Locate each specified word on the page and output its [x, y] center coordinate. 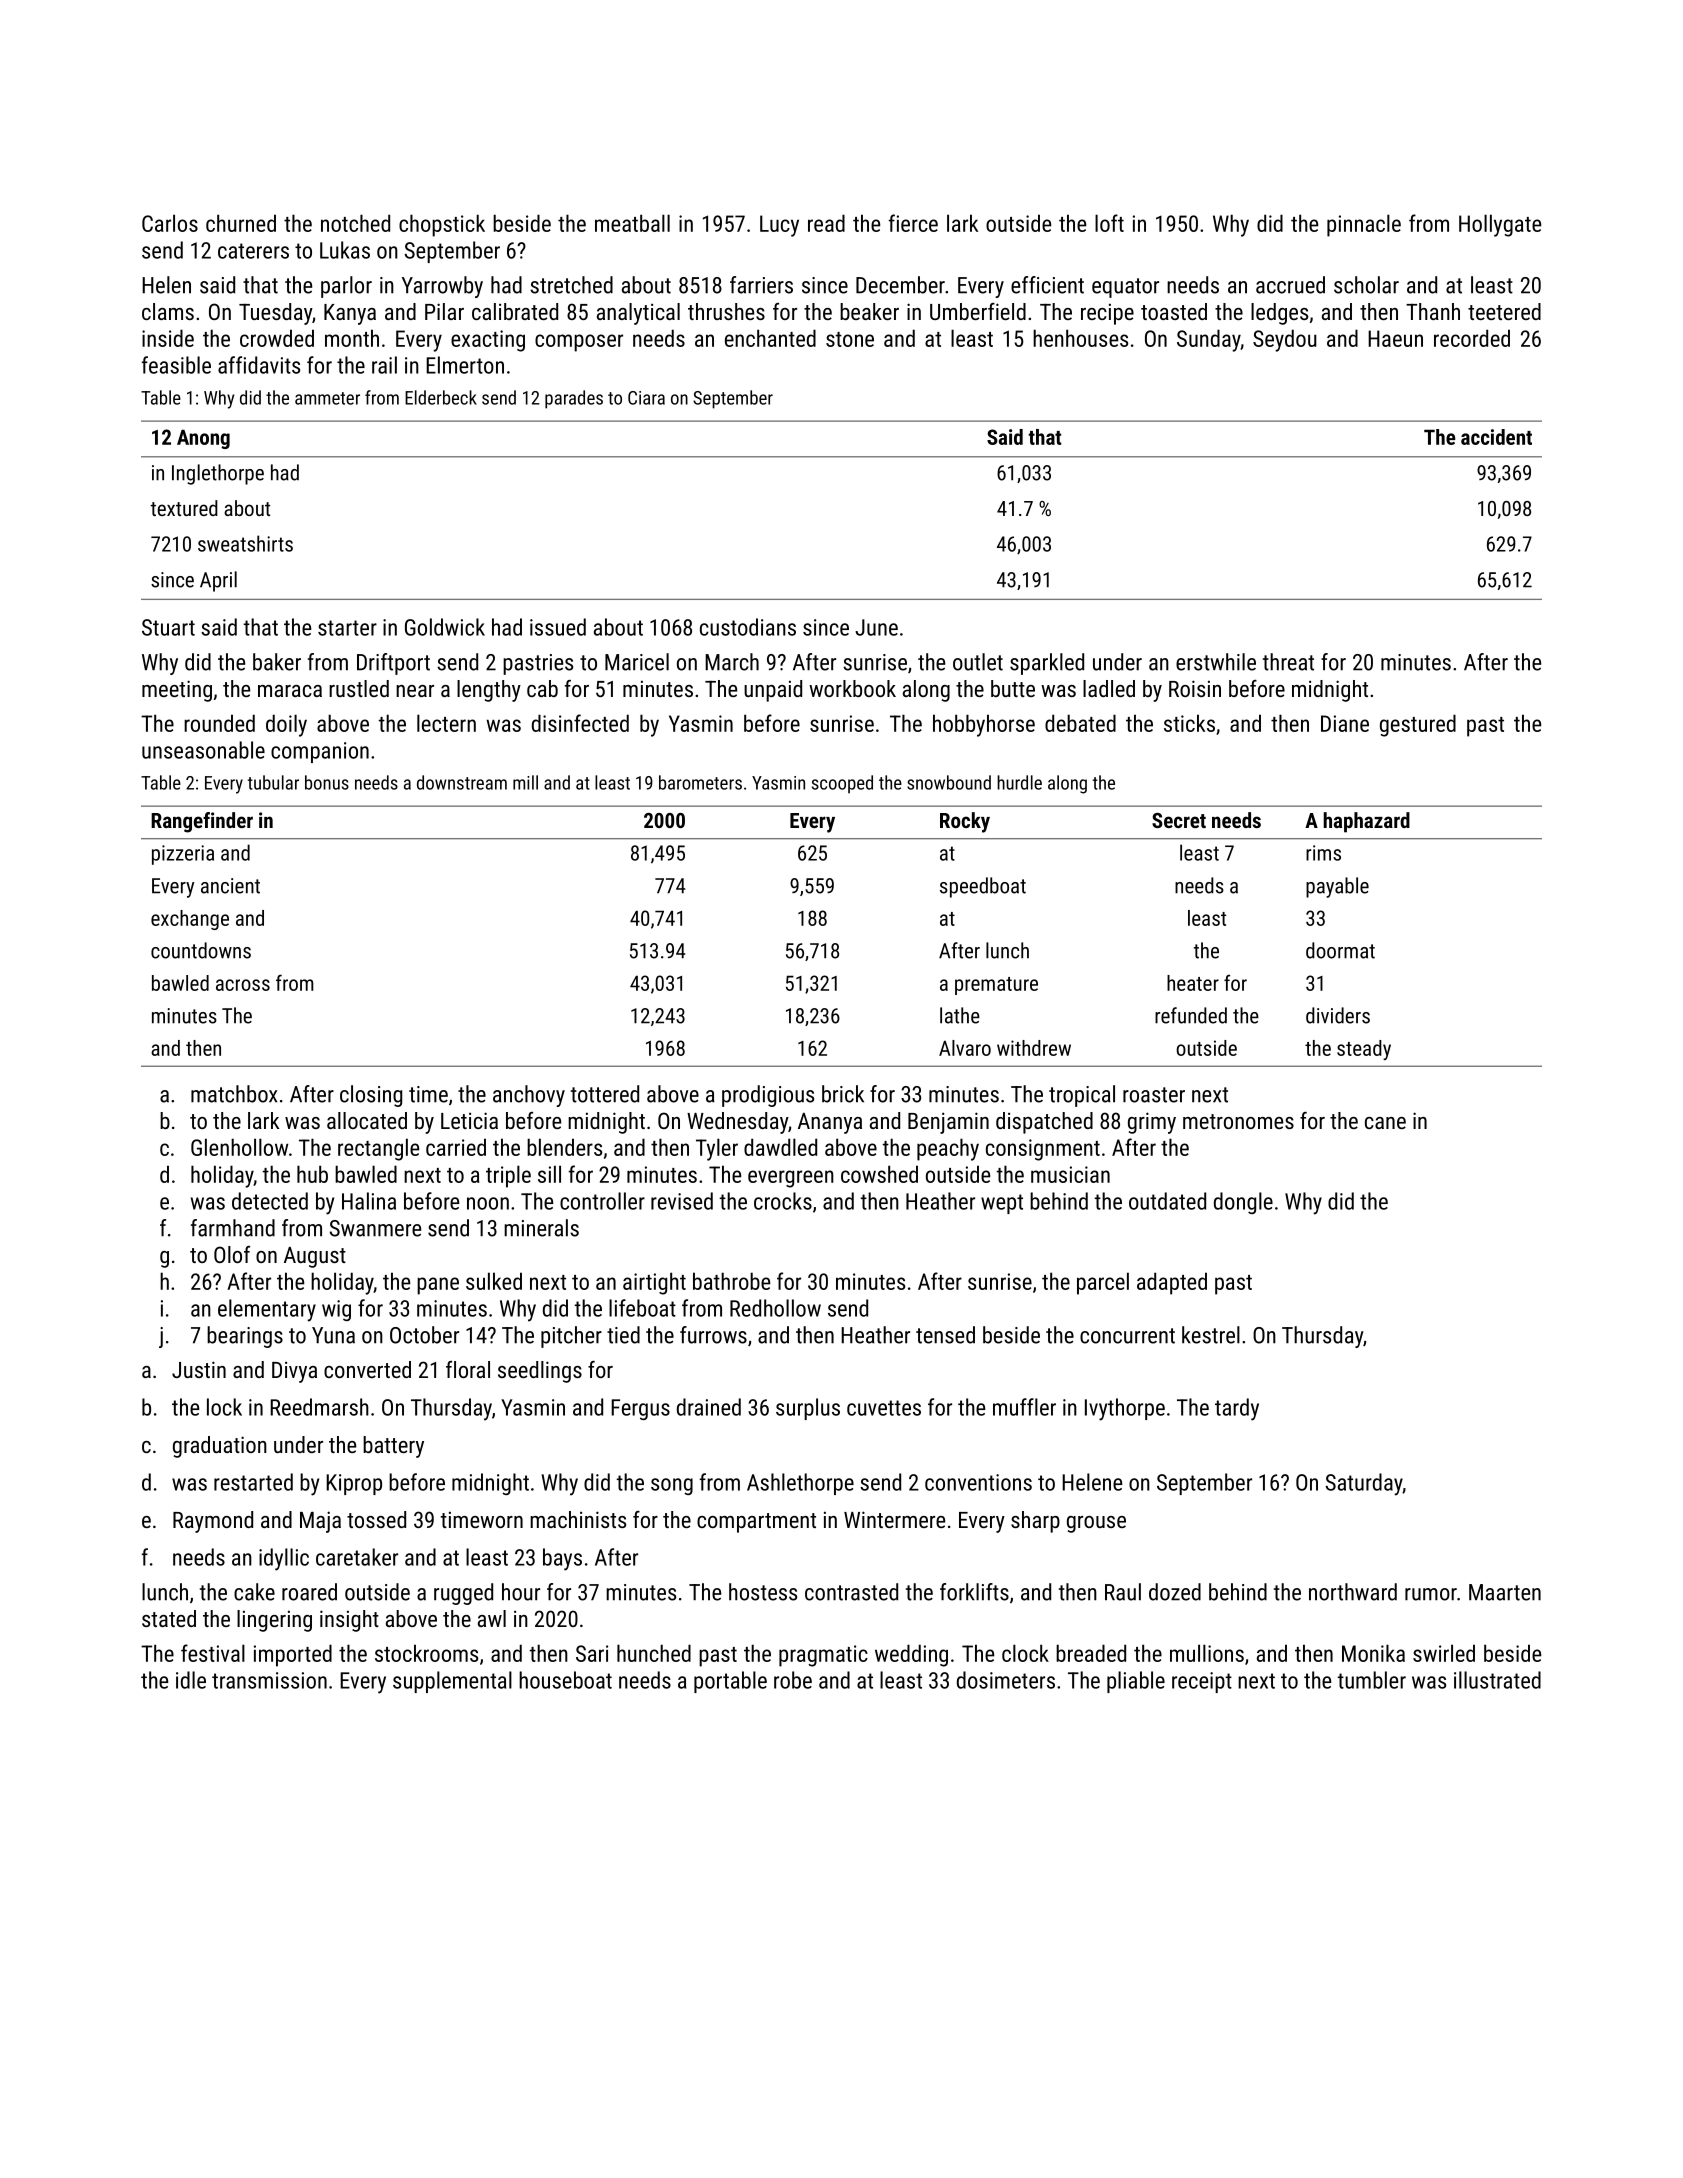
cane [1385, 1123]
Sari [592, 1653]
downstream [462, 782]
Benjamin [948, 1123]
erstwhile [1216, 662]
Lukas [345, 250]
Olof [232, 1254]
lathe [960, 1015]
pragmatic [823, 1656]
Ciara [646, 398]
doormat [1340, 950]
